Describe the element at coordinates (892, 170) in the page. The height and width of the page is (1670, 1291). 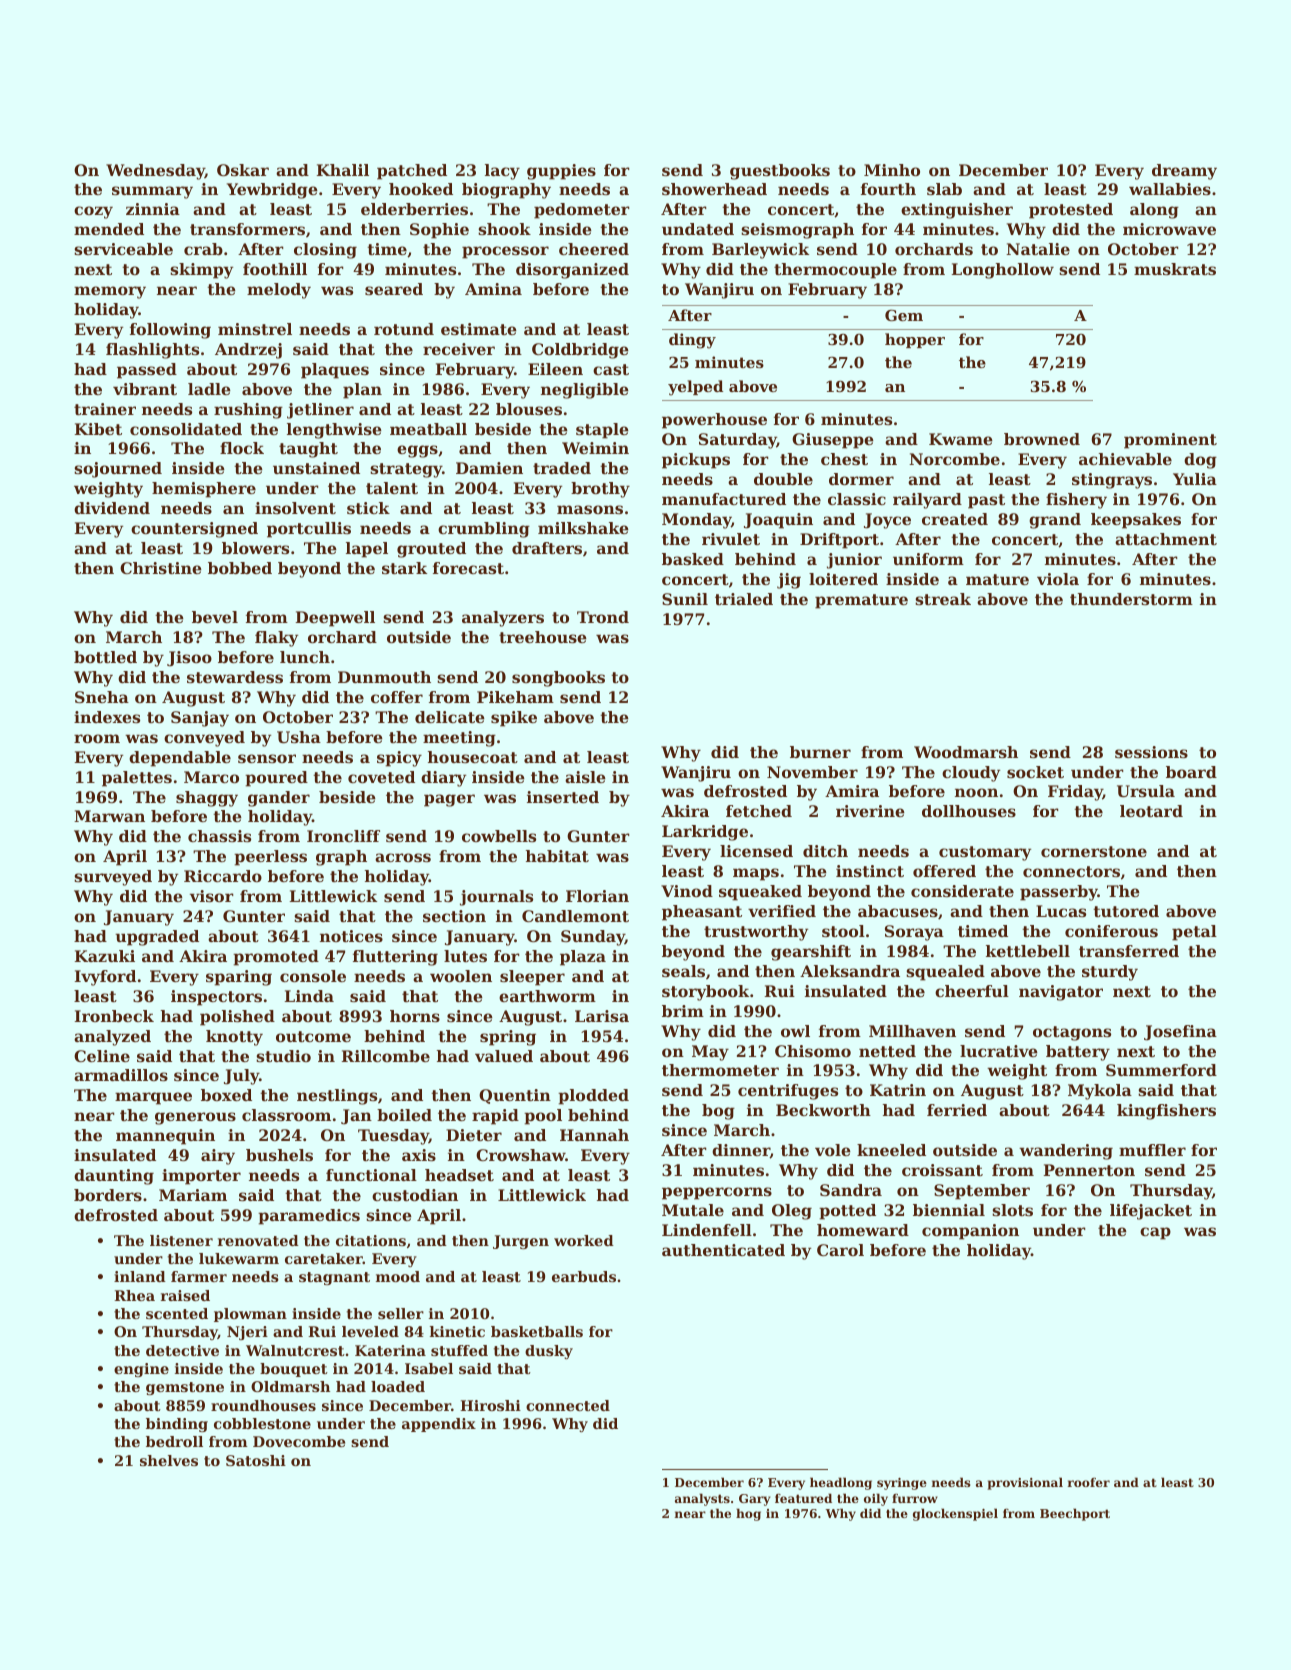
I see `Minho` at that location.
